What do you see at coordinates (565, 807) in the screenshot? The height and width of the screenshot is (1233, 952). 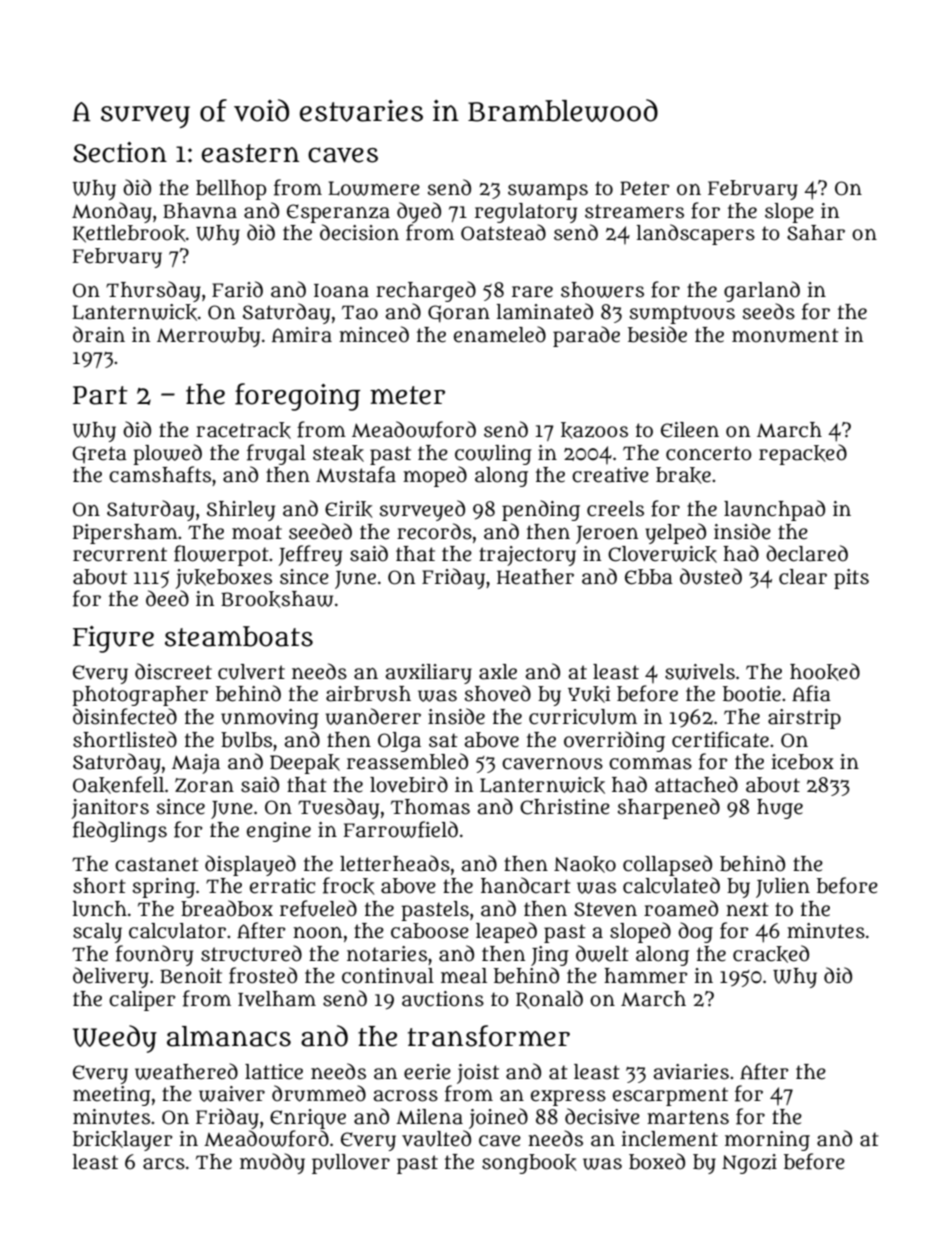 I see `Christine` at bounding box center [565, 807].
